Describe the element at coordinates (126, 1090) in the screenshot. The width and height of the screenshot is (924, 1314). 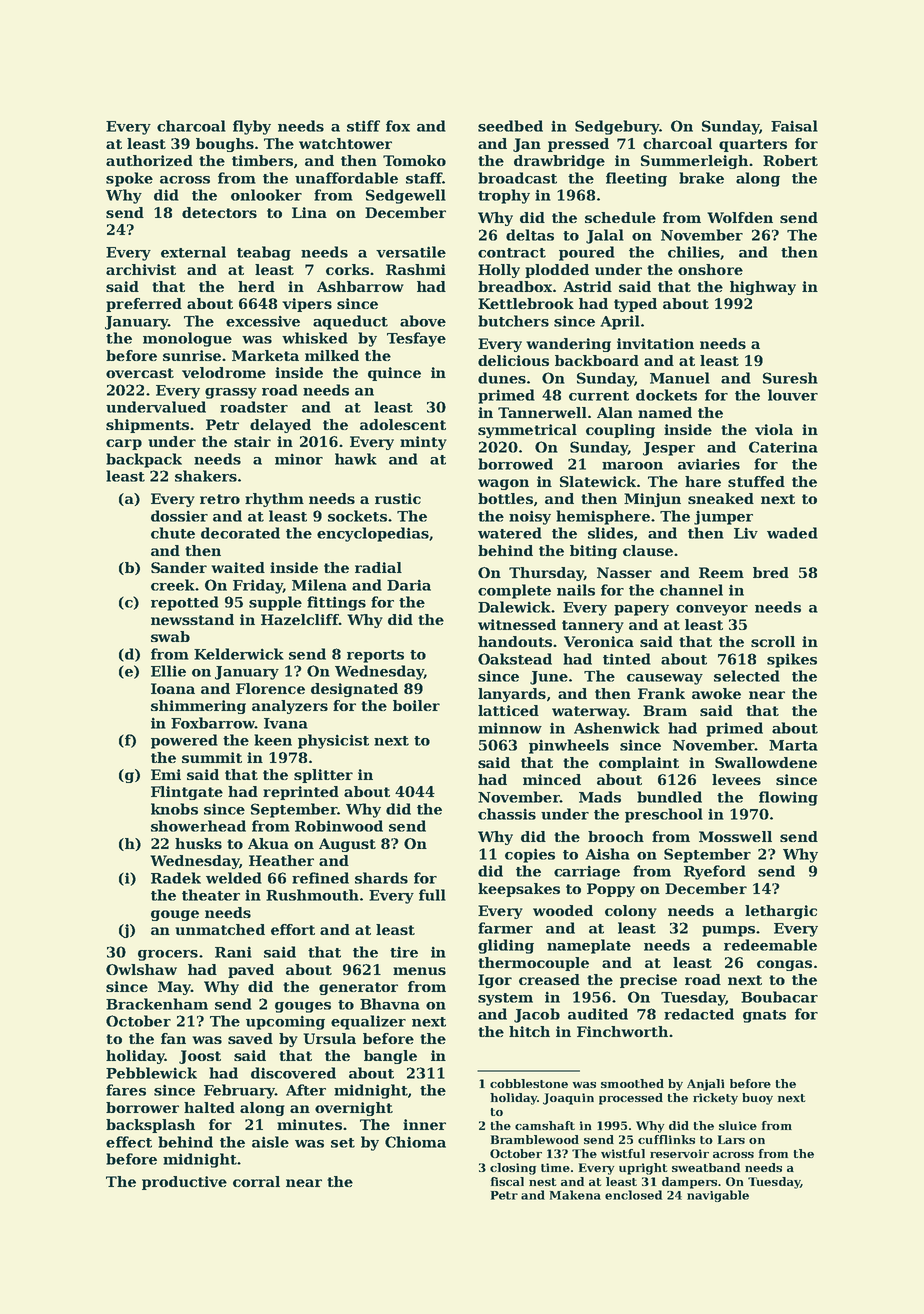
I see `fares` at that location.
